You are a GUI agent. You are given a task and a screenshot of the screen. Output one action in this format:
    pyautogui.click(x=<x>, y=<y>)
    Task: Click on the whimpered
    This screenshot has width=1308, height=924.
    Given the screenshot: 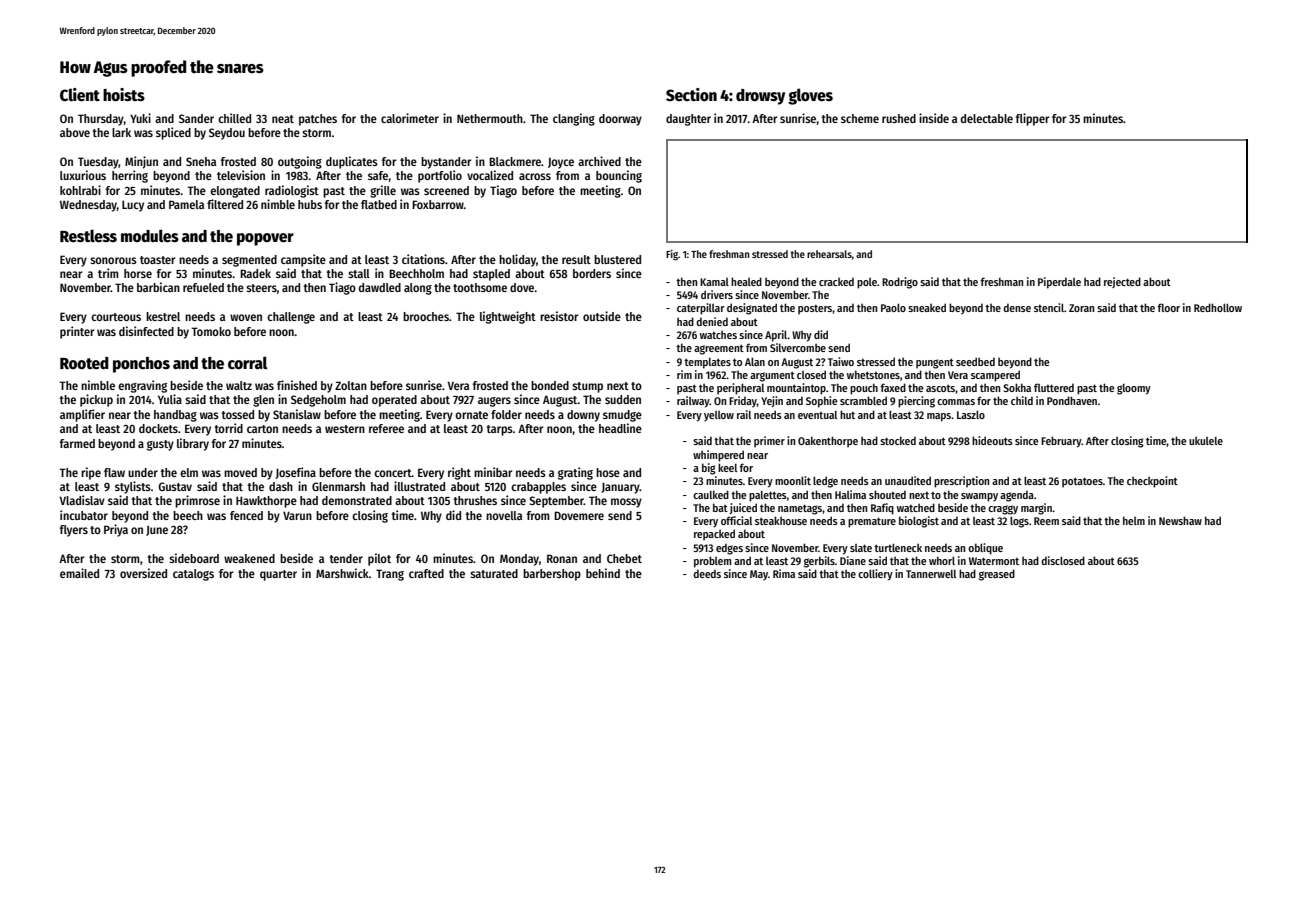 What is the action you would take?
    pyautogui.click(x=718, y=456)
